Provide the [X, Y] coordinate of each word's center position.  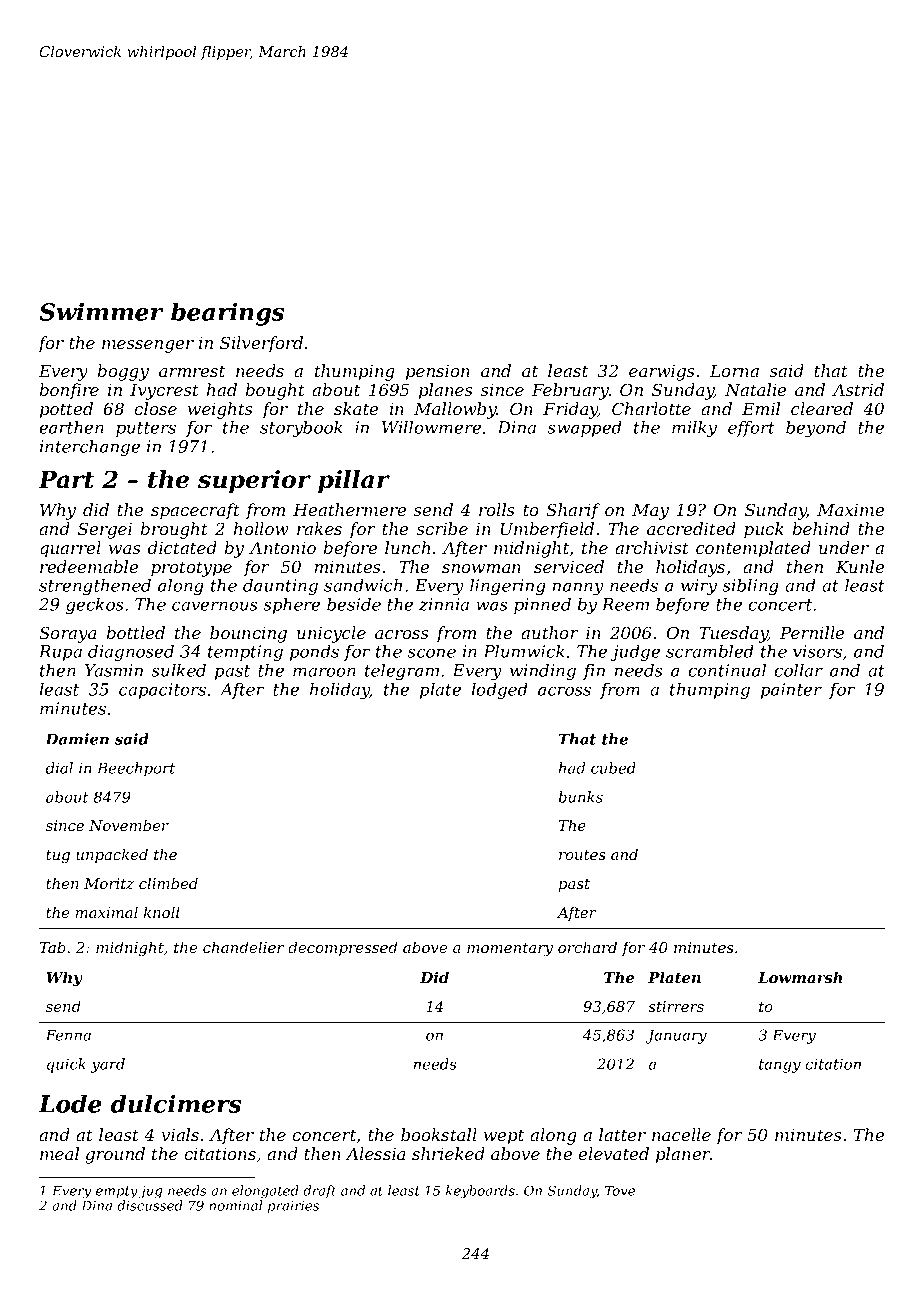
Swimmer [101, 311]
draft [319, 1191]
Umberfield [547, 530]
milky [694, 429]
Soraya [67, 634]
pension [438, 373]
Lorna [734, 371]
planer [683, 1155]
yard [108, 1065]
